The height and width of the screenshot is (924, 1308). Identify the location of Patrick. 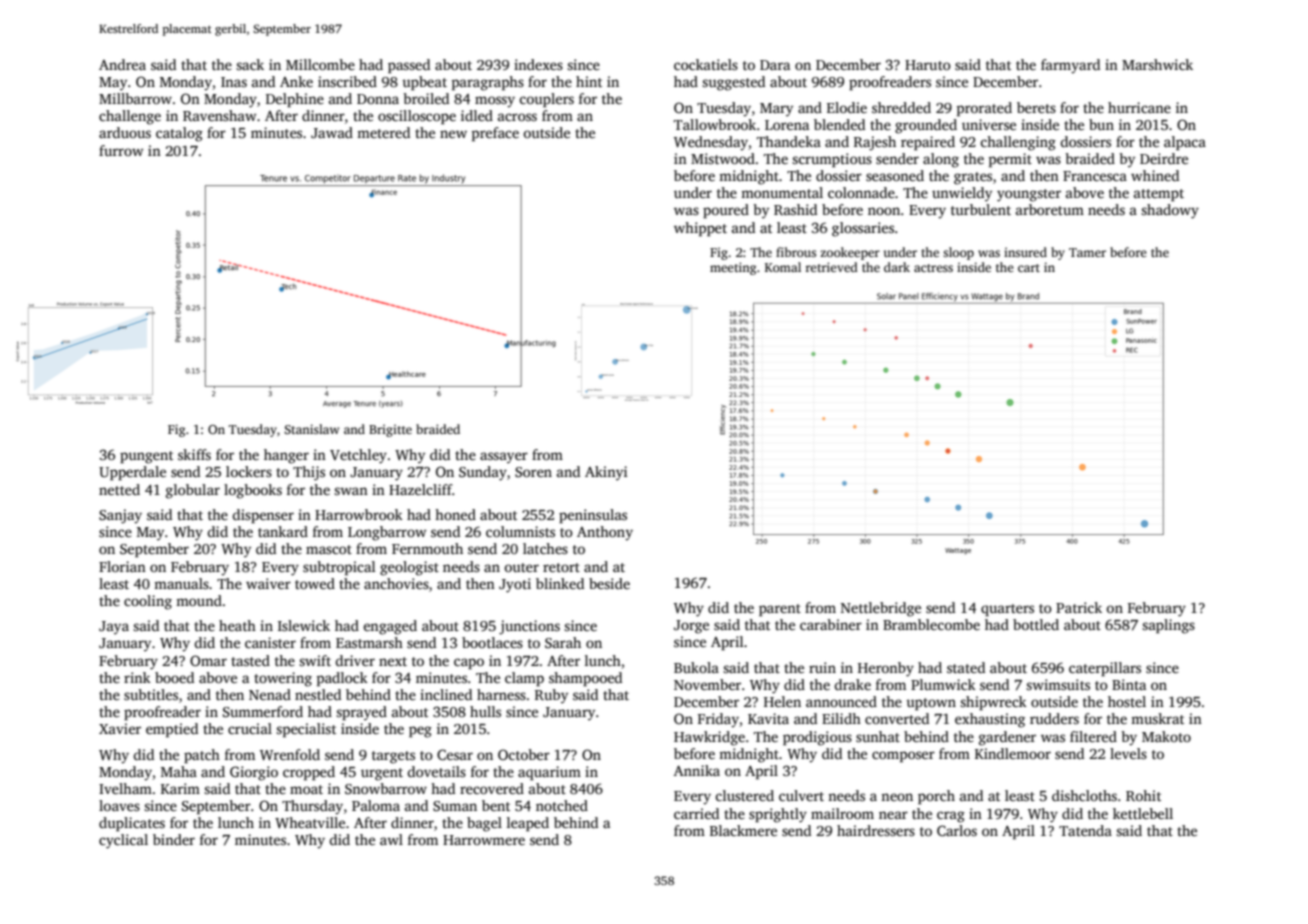
(1079, 607).
